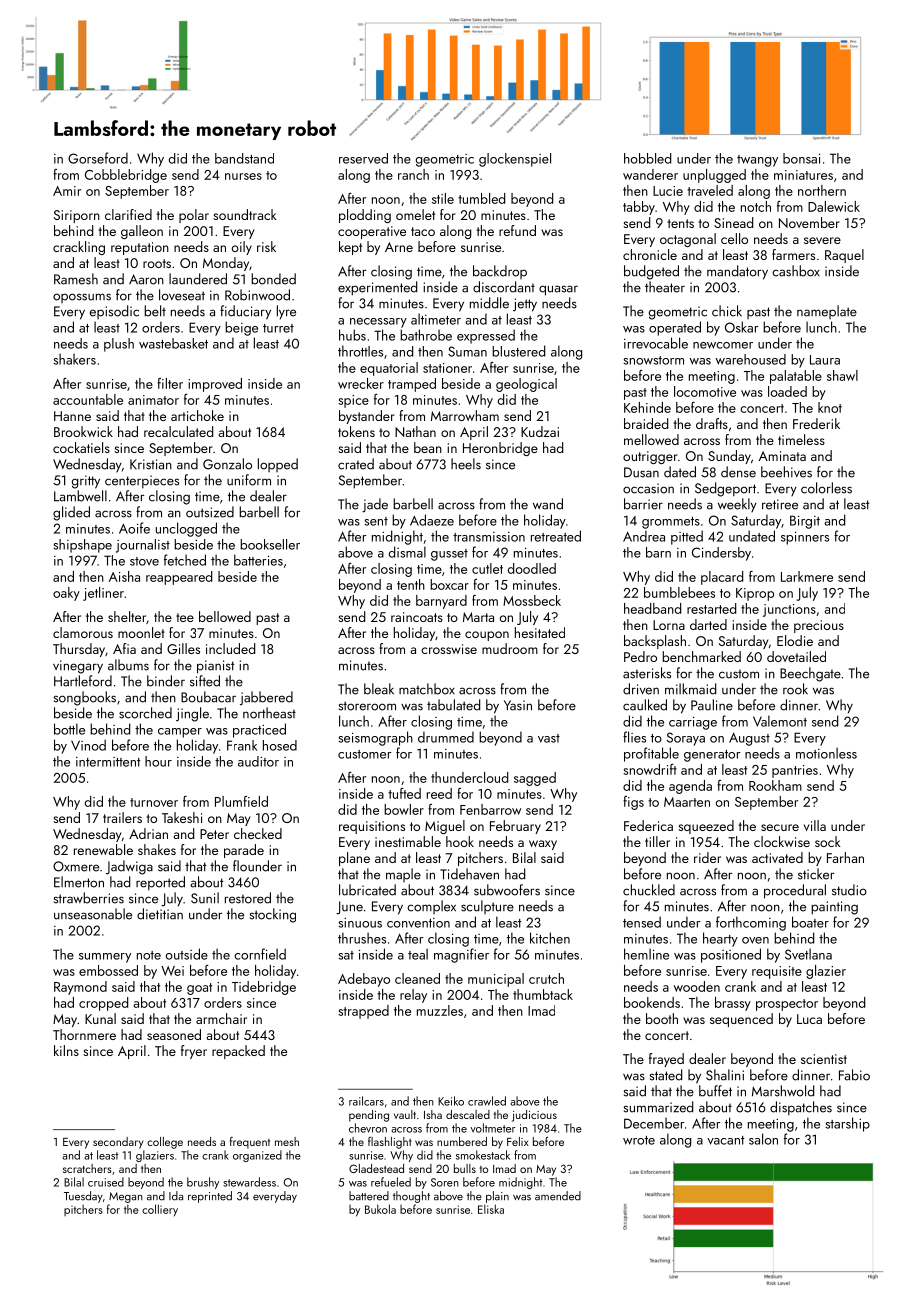 Image resolution: width=924 pixels, height=1308 pixels. What do you see at coordinates (733, 1004) in the screenshot?
I see `brassy` at bounding box center [733, 1004].
